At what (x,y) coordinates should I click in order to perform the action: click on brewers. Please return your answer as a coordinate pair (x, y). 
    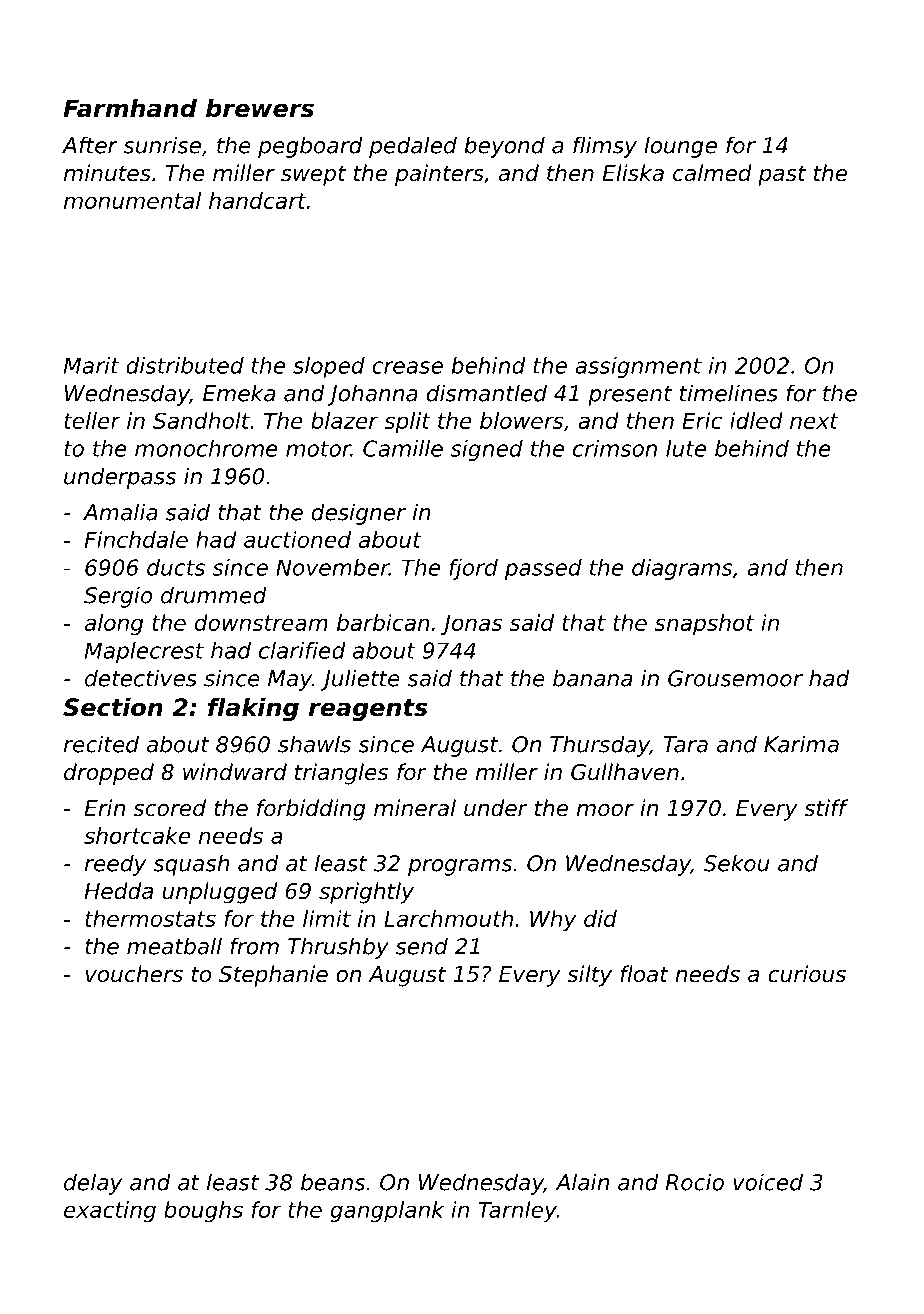
    Looking at the image, I should click on (260, 108).
